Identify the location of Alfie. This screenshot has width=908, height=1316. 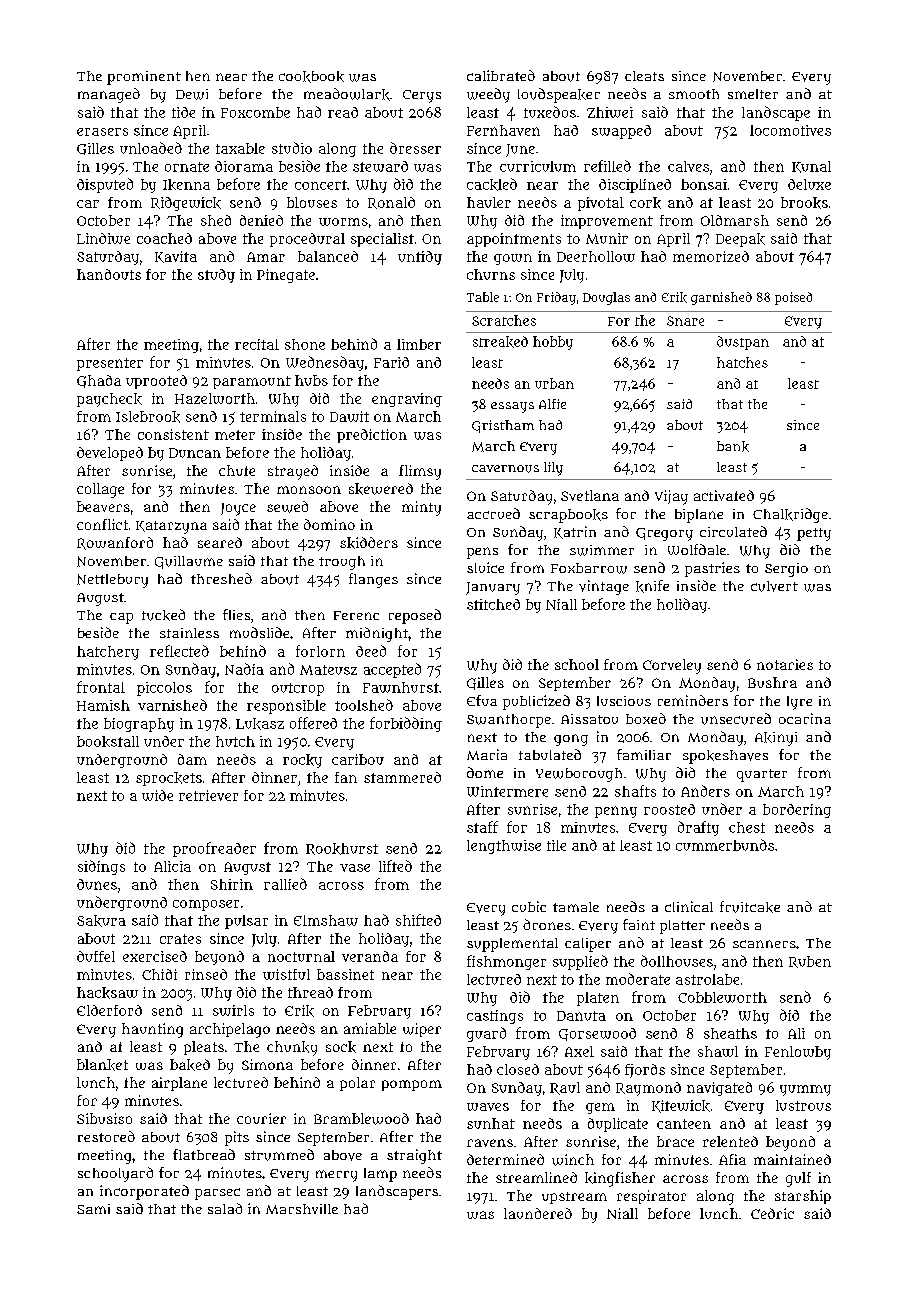
(552, 404).
